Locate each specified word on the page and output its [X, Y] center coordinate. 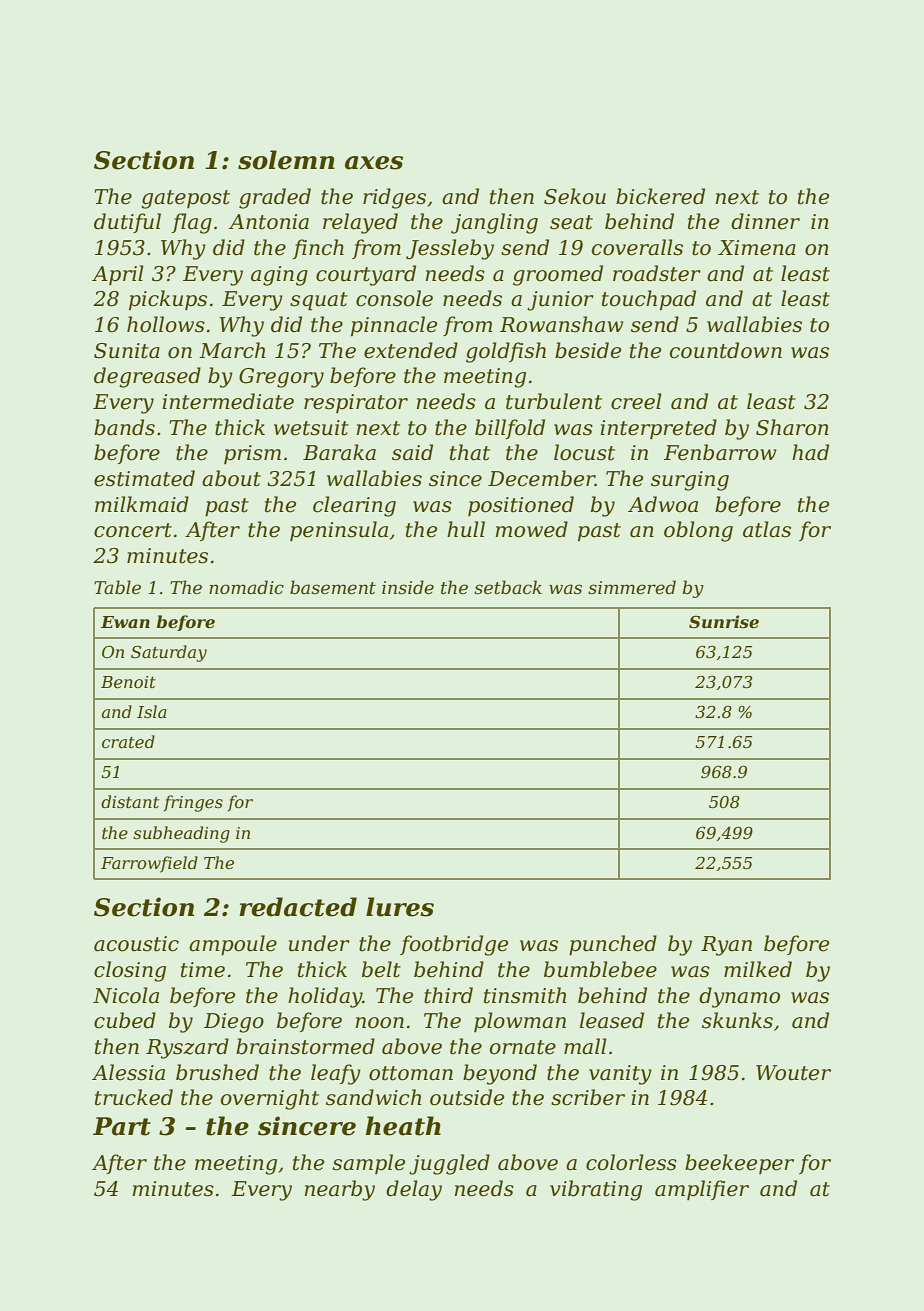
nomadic [246, 587]
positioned [521, 506]
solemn [286, 160]
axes [374, 163]
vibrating [596, 1190]
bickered [660, 196]
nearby [340, 1190]
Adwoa [663, 504]
